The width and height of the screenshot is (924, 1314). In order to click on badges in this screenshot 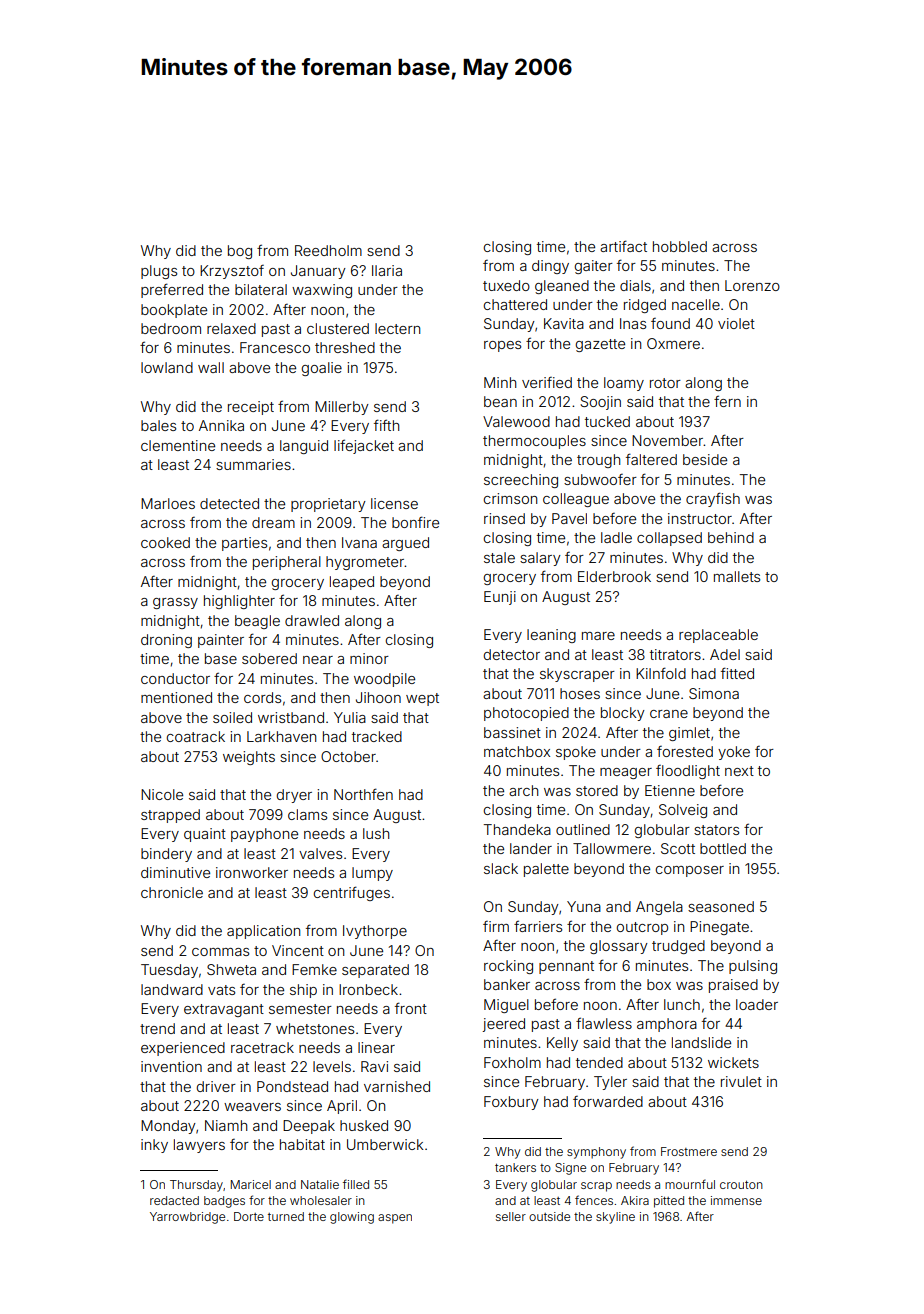, I will do `click(224, 1202)`.
